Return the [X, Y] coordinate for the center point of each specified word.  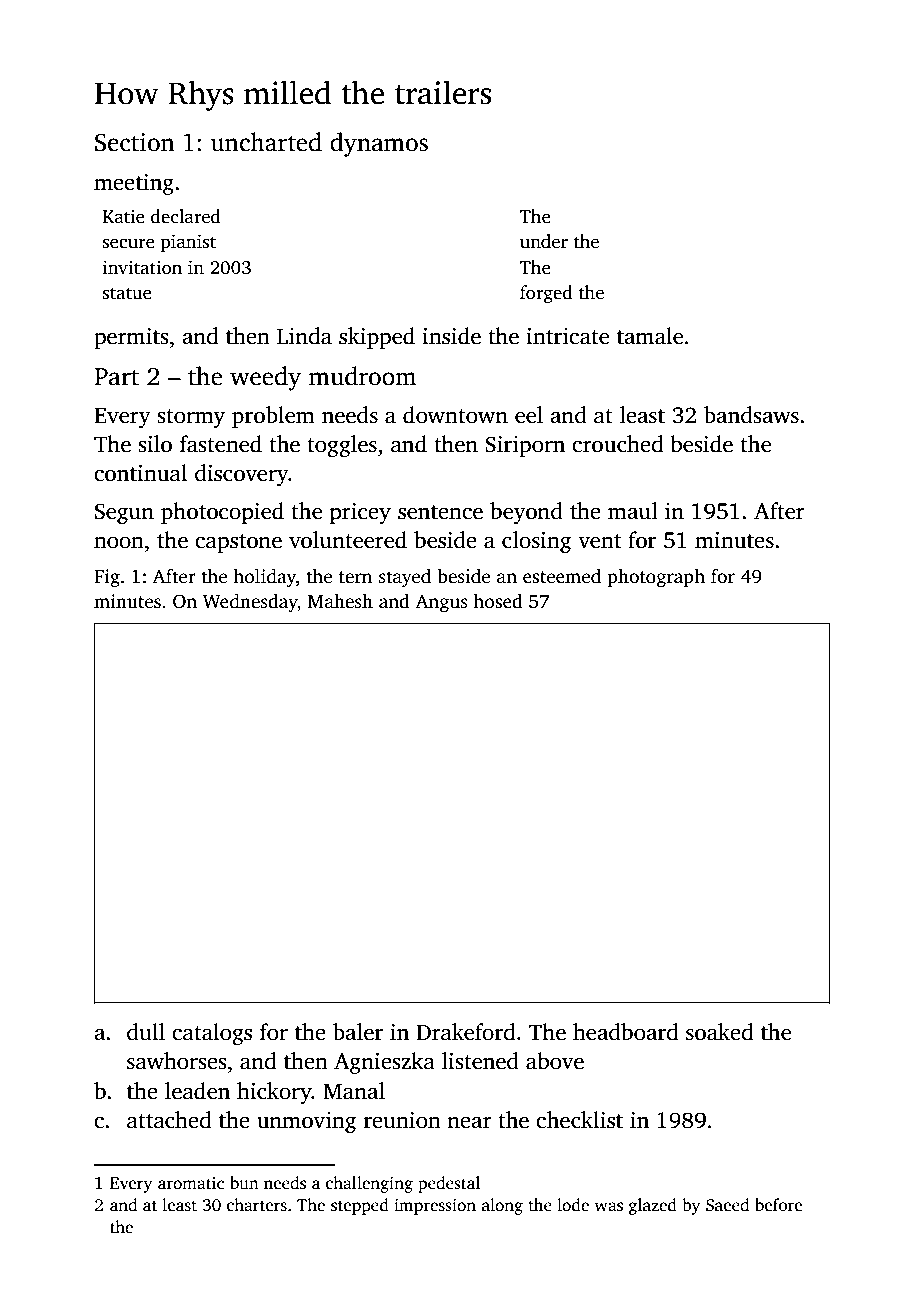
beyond [526, 513]
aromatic [191, 1183]
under [544, 241]
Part [116, 377]
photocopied [222, 513]
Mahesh [340, 601]
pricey [360, 513]
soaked [719, 1032]
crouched [617, 444]
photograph [656, 578]
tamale [650, 336]
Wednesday [250, 603]
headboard [625, 1032]
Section [135, 142]
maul [633, 511]
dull [146, 1032]
